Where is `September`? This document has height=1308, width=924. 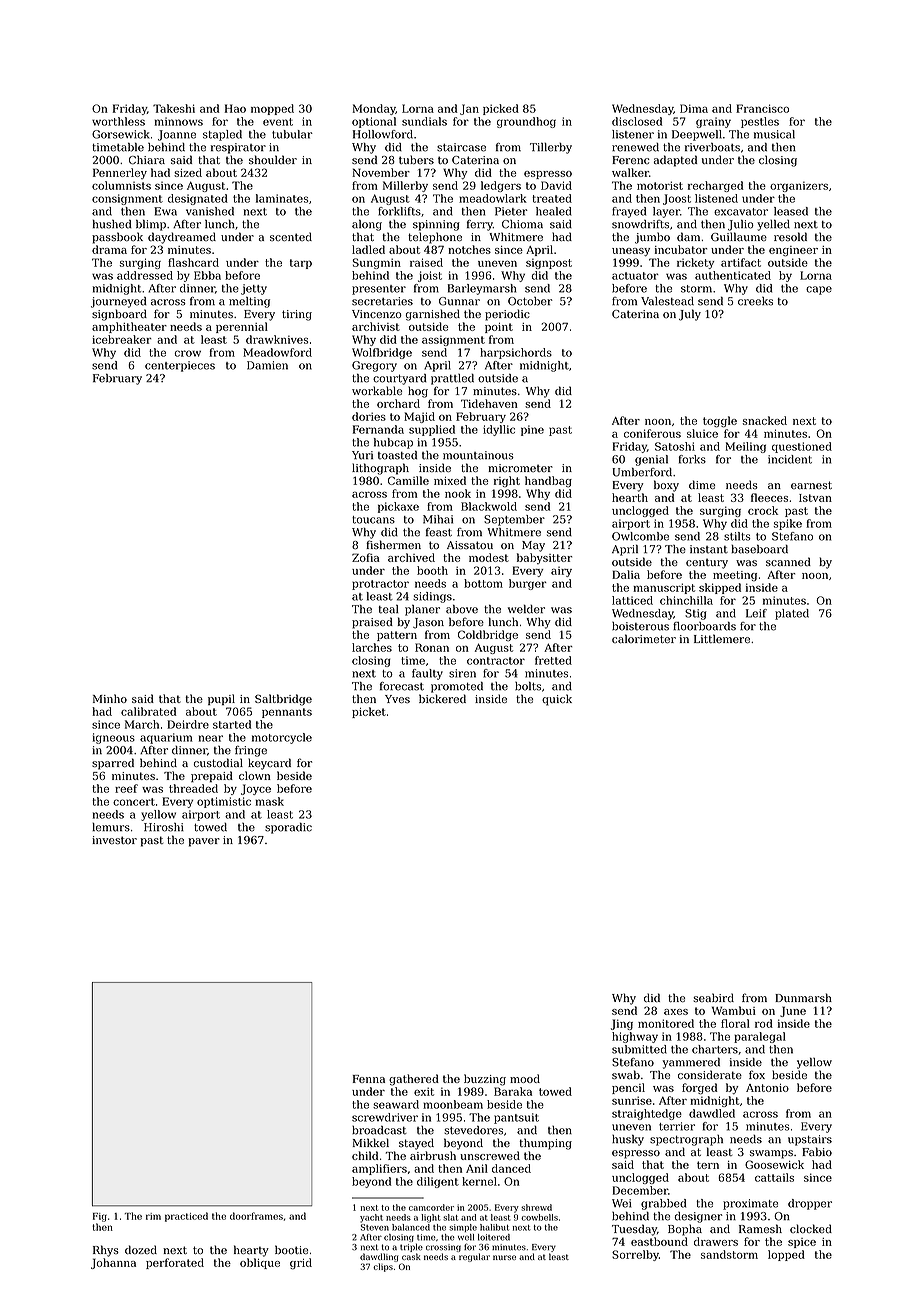
September is located at coordinates (514, 520).
